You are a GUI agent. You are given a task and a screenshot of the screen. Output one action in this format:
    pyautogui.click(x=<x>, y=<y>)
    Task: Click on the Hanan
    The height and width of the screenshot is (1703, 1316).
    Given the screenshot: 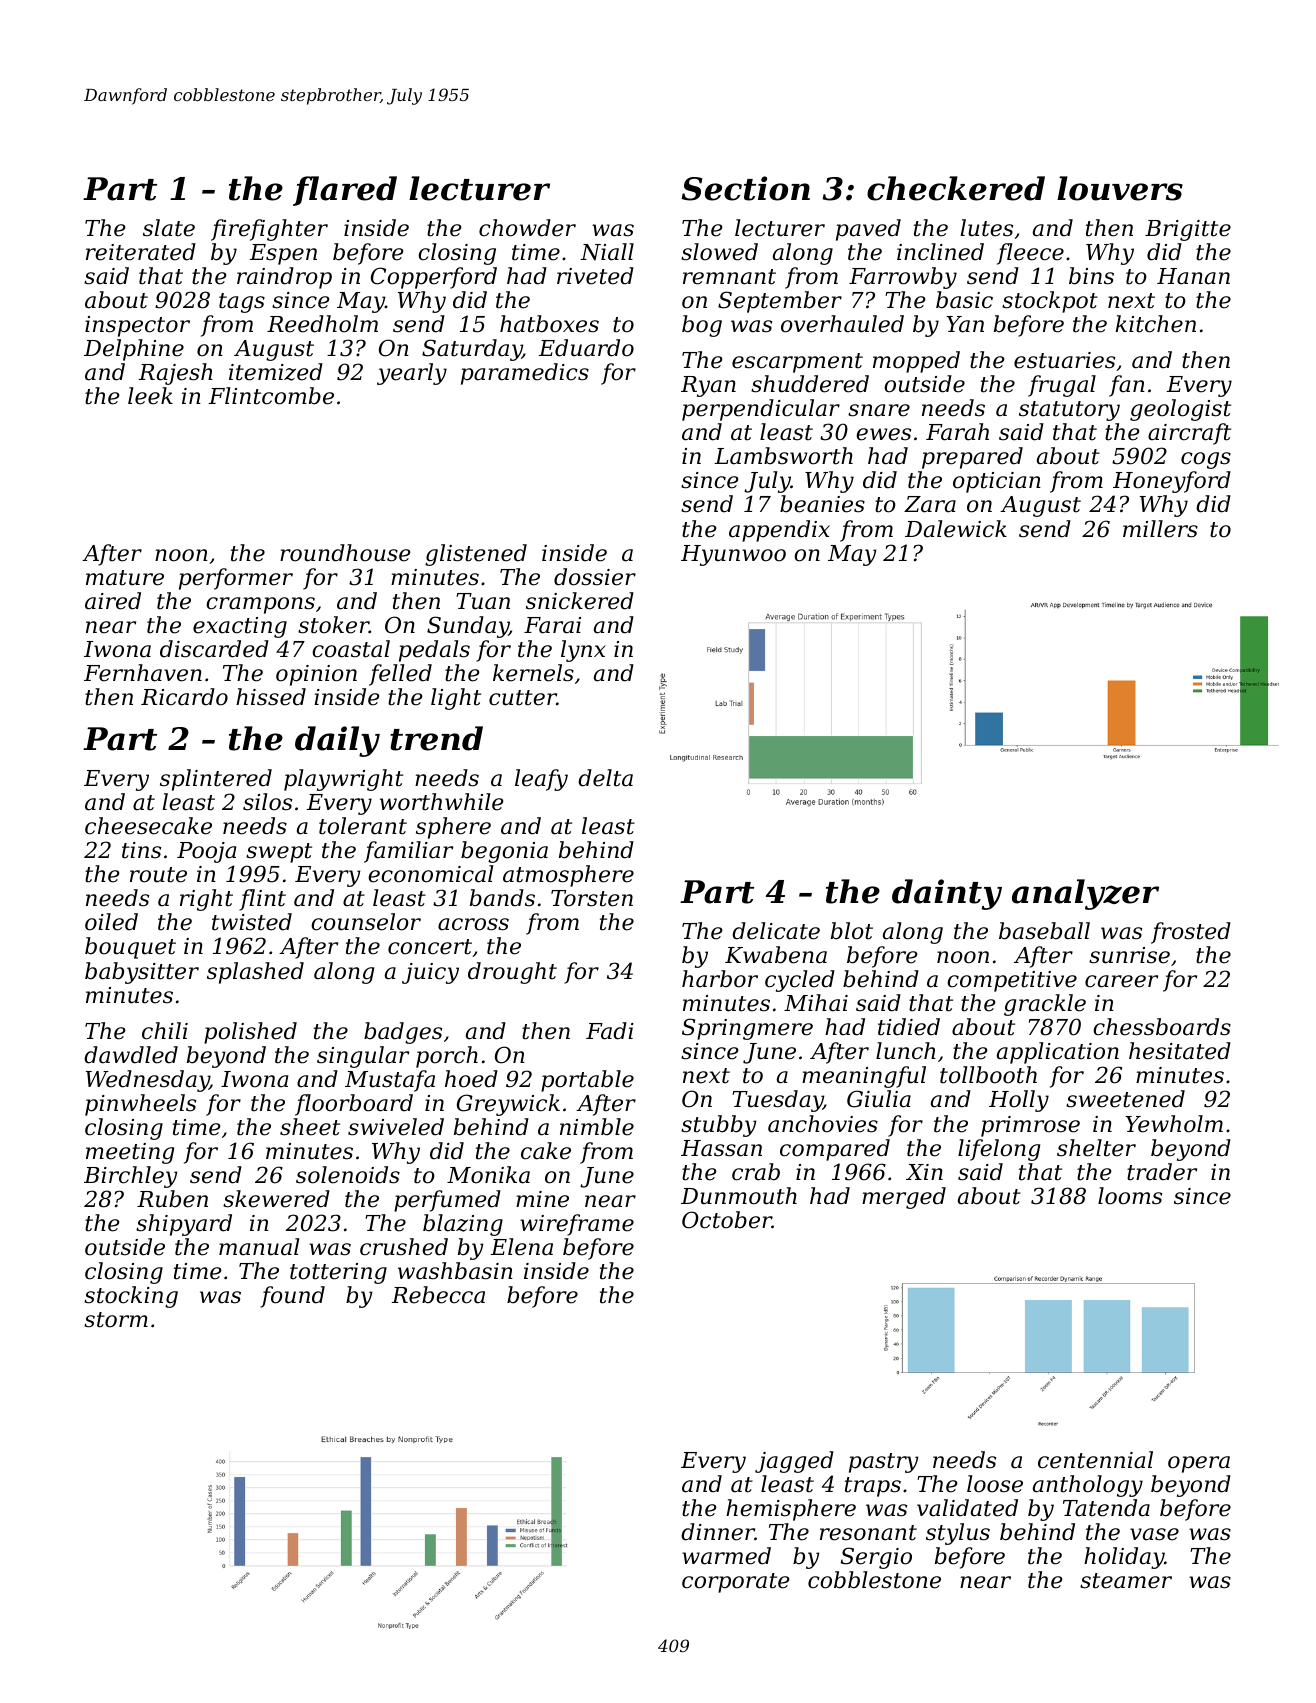 What is the action you would take?
    pyautogui.click(x=1193, y=276)
